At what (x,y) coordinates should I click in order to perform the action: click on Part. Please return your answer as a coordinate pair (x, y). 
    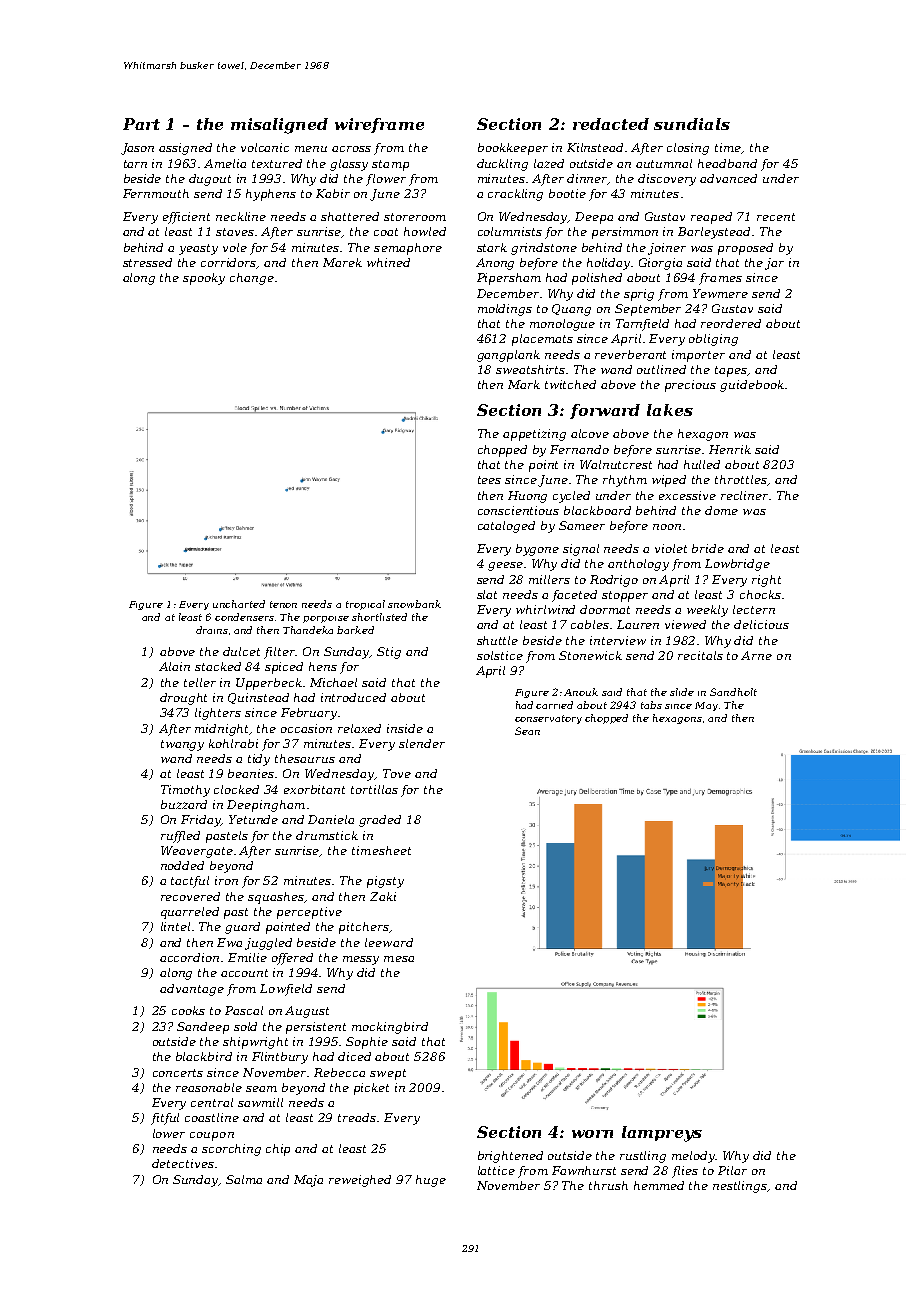
    Looking at the image, I should click on (141, 124).
